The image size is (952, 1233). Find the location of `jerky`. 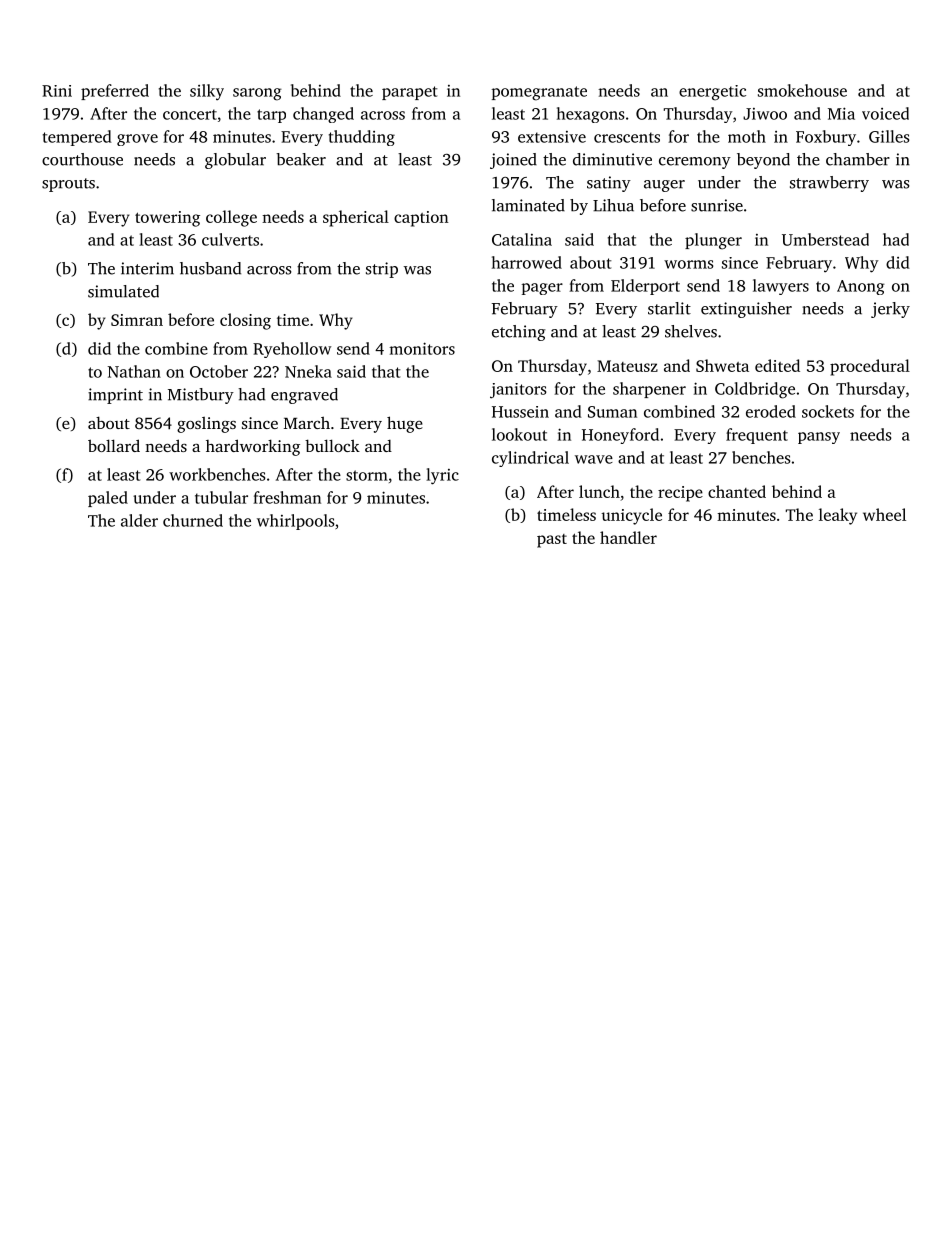

jerky is located at coordinates (890, 310).
